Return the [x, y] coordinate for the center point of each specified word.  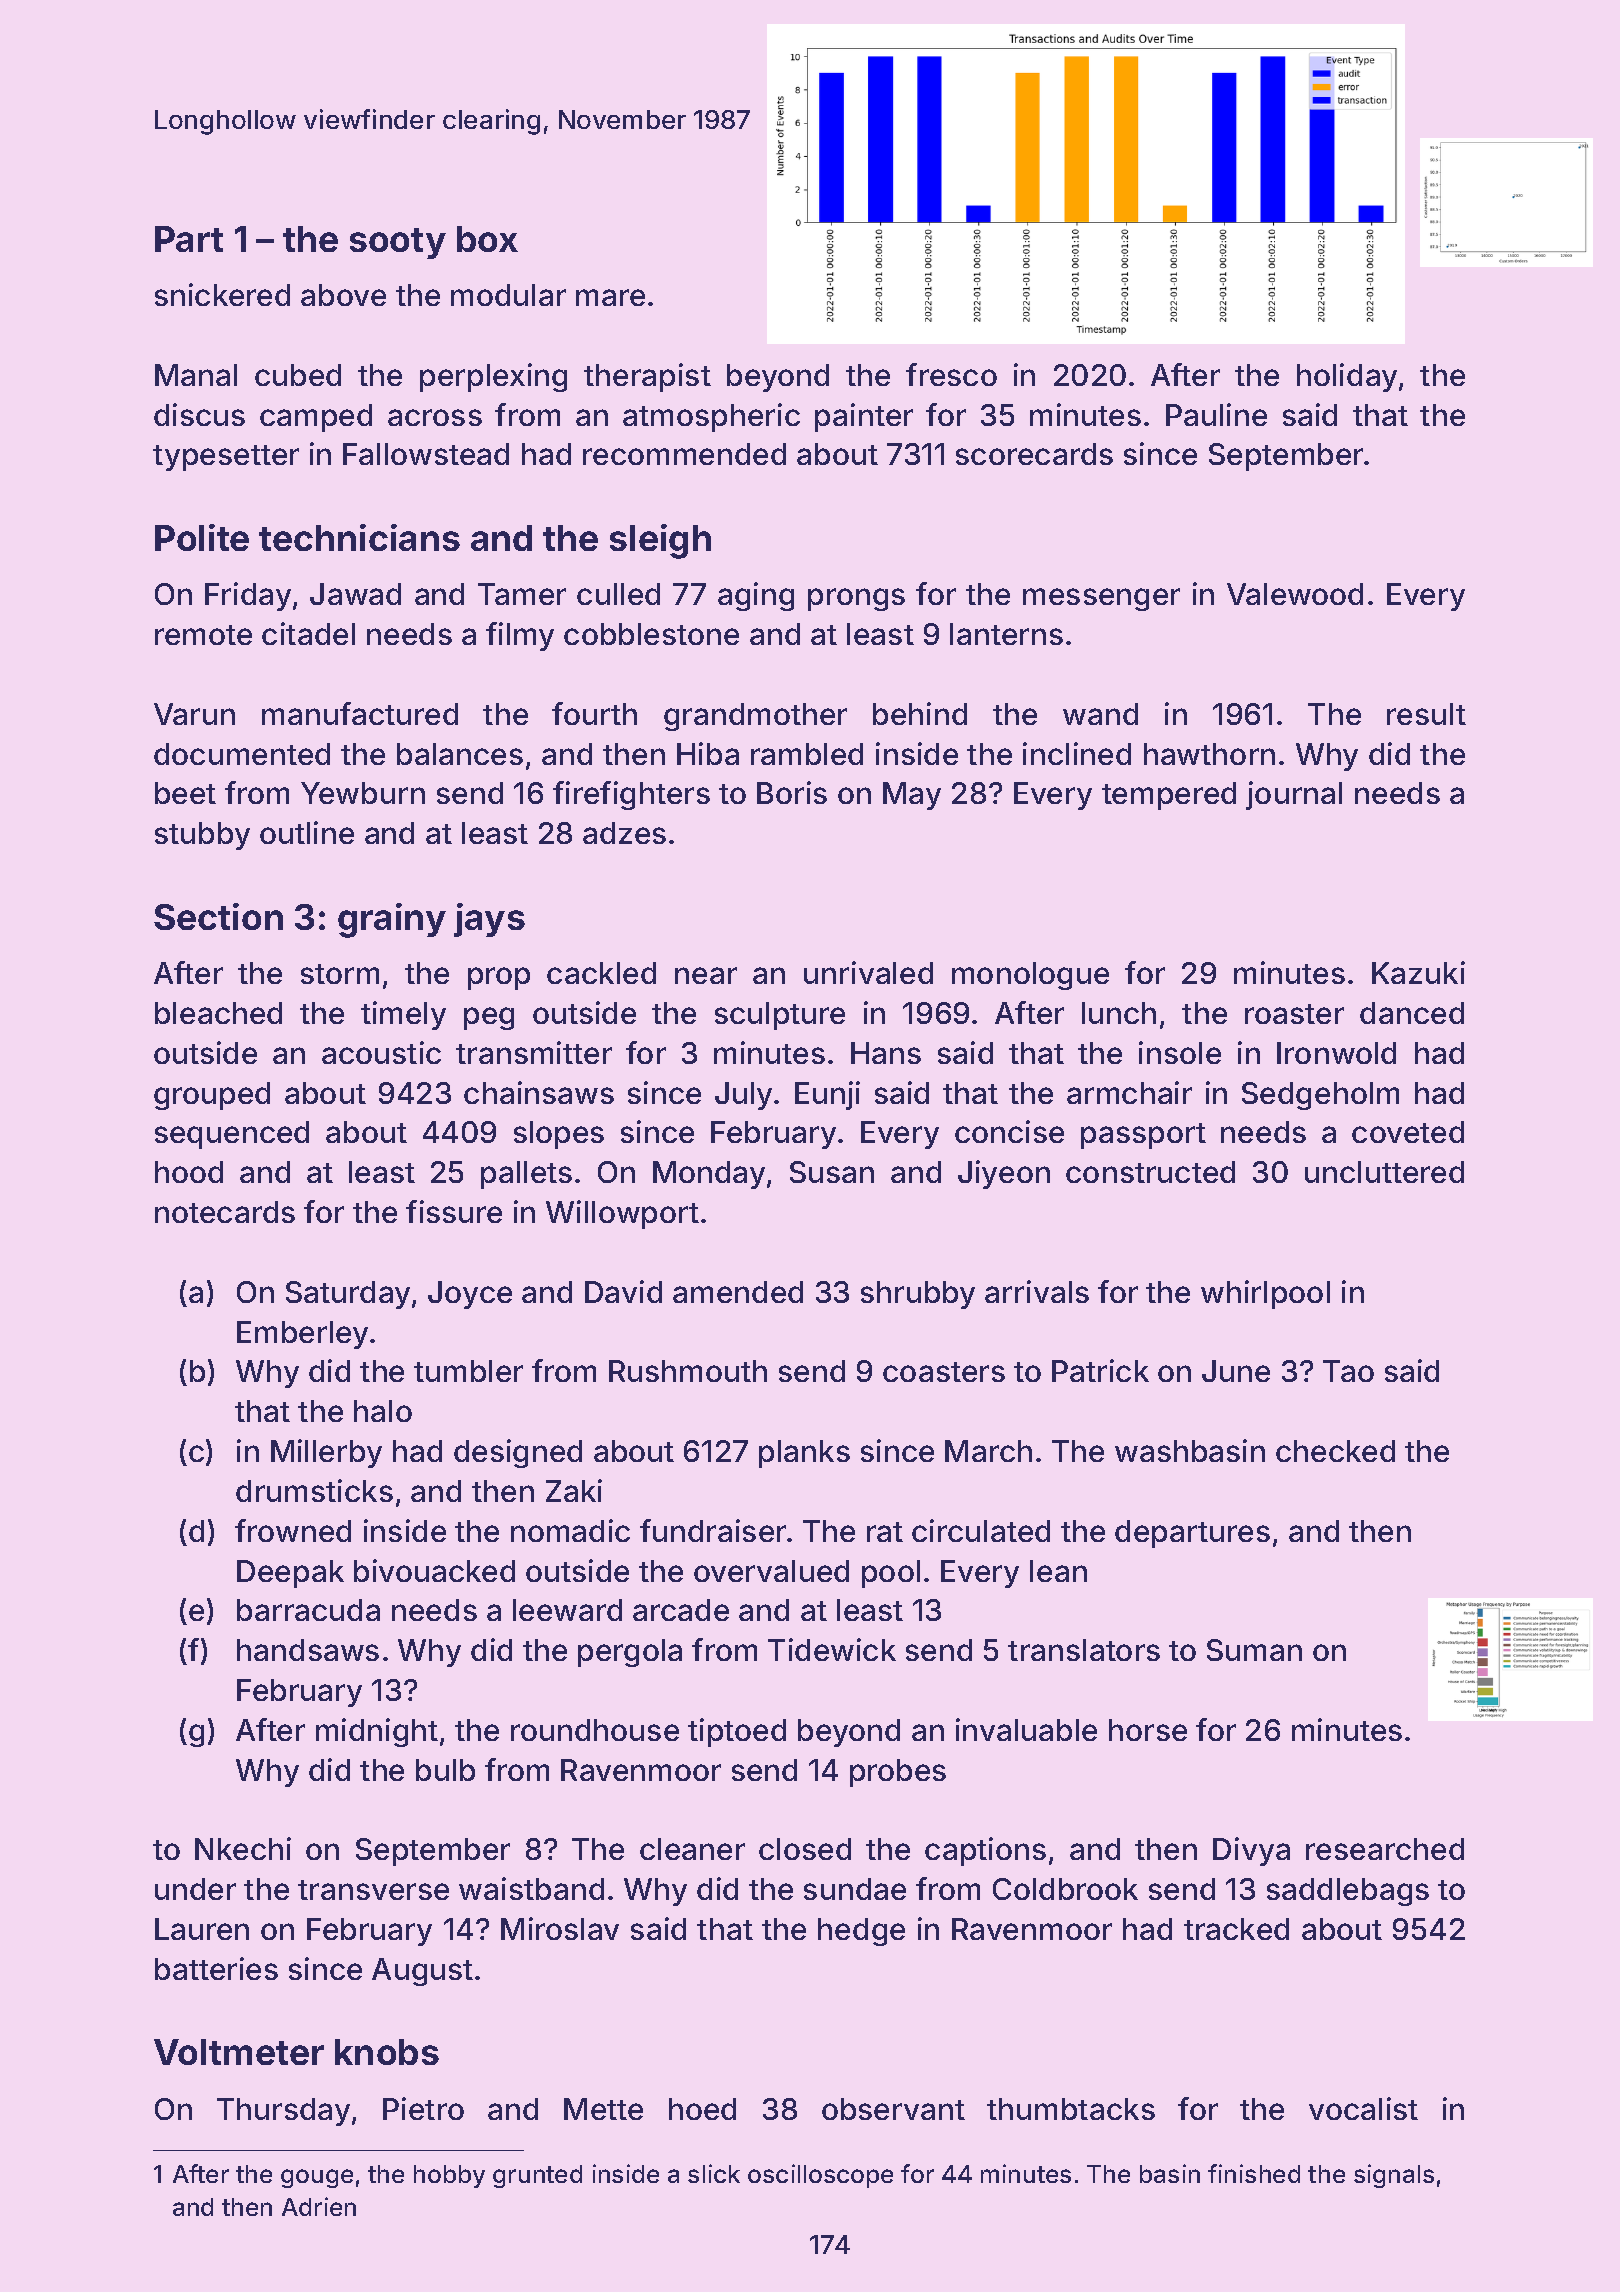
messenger [1101, 599]
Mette [603, 2109]
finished [1254, 2173]
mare [610, 297]
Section [218, 916]
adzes [624, 833]
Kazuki [1418, 972]
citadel [308, 633]
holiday [1347, 377]
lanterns [1006, 634]
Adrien [319, 2206]
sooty [398, 243]
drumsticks [314, 1490]
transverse [373, 1890]
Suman [1254, 1650]
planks [804, 1454]
